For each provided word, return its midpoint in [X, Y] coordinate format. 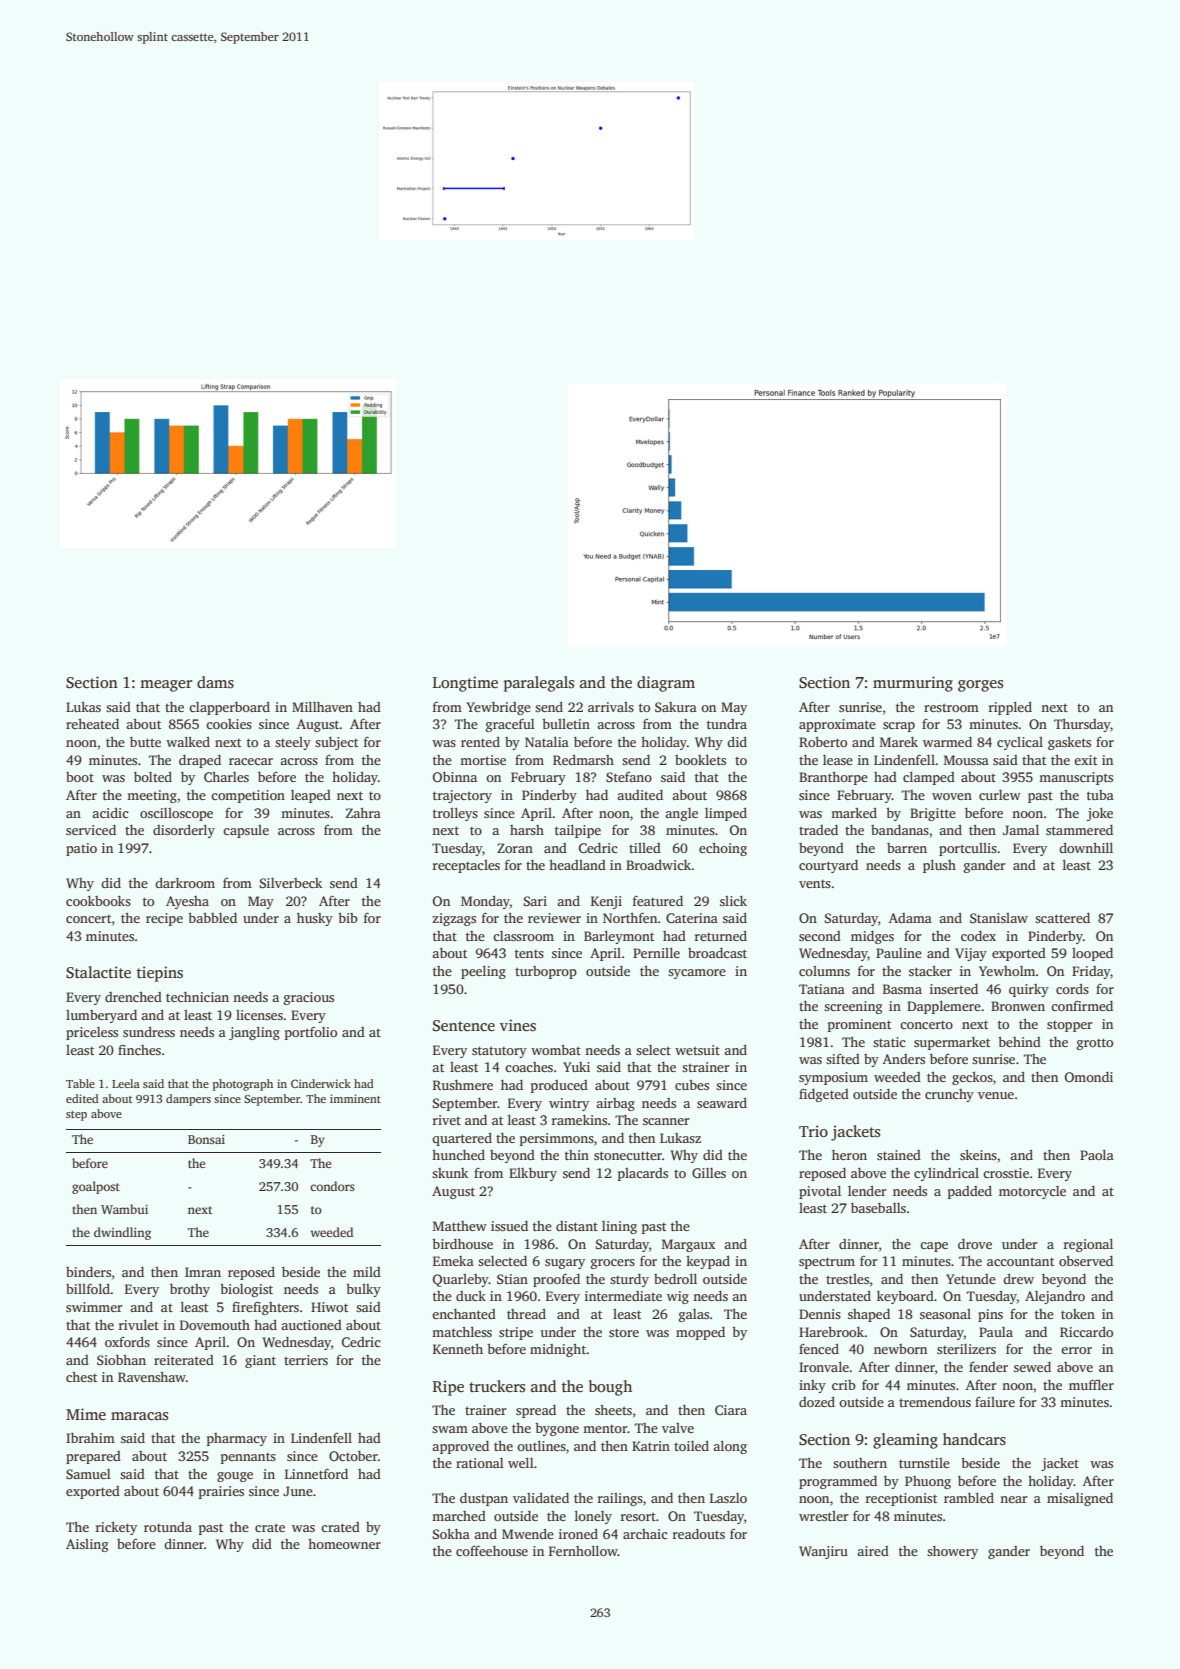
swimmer [94, 1307]
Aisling [87, 1545]
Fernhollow [583, 1550]
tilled [645, 848]
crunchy [949, 1095]
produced [559, 1086]
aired [873, 1551]
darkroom [185, 883]
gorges [980, 686]
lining [619, 1227]
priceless [92, 1033]
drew [1018, 1279]
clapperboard [229, 708]
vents [815, 884]
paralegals [539, 684]
